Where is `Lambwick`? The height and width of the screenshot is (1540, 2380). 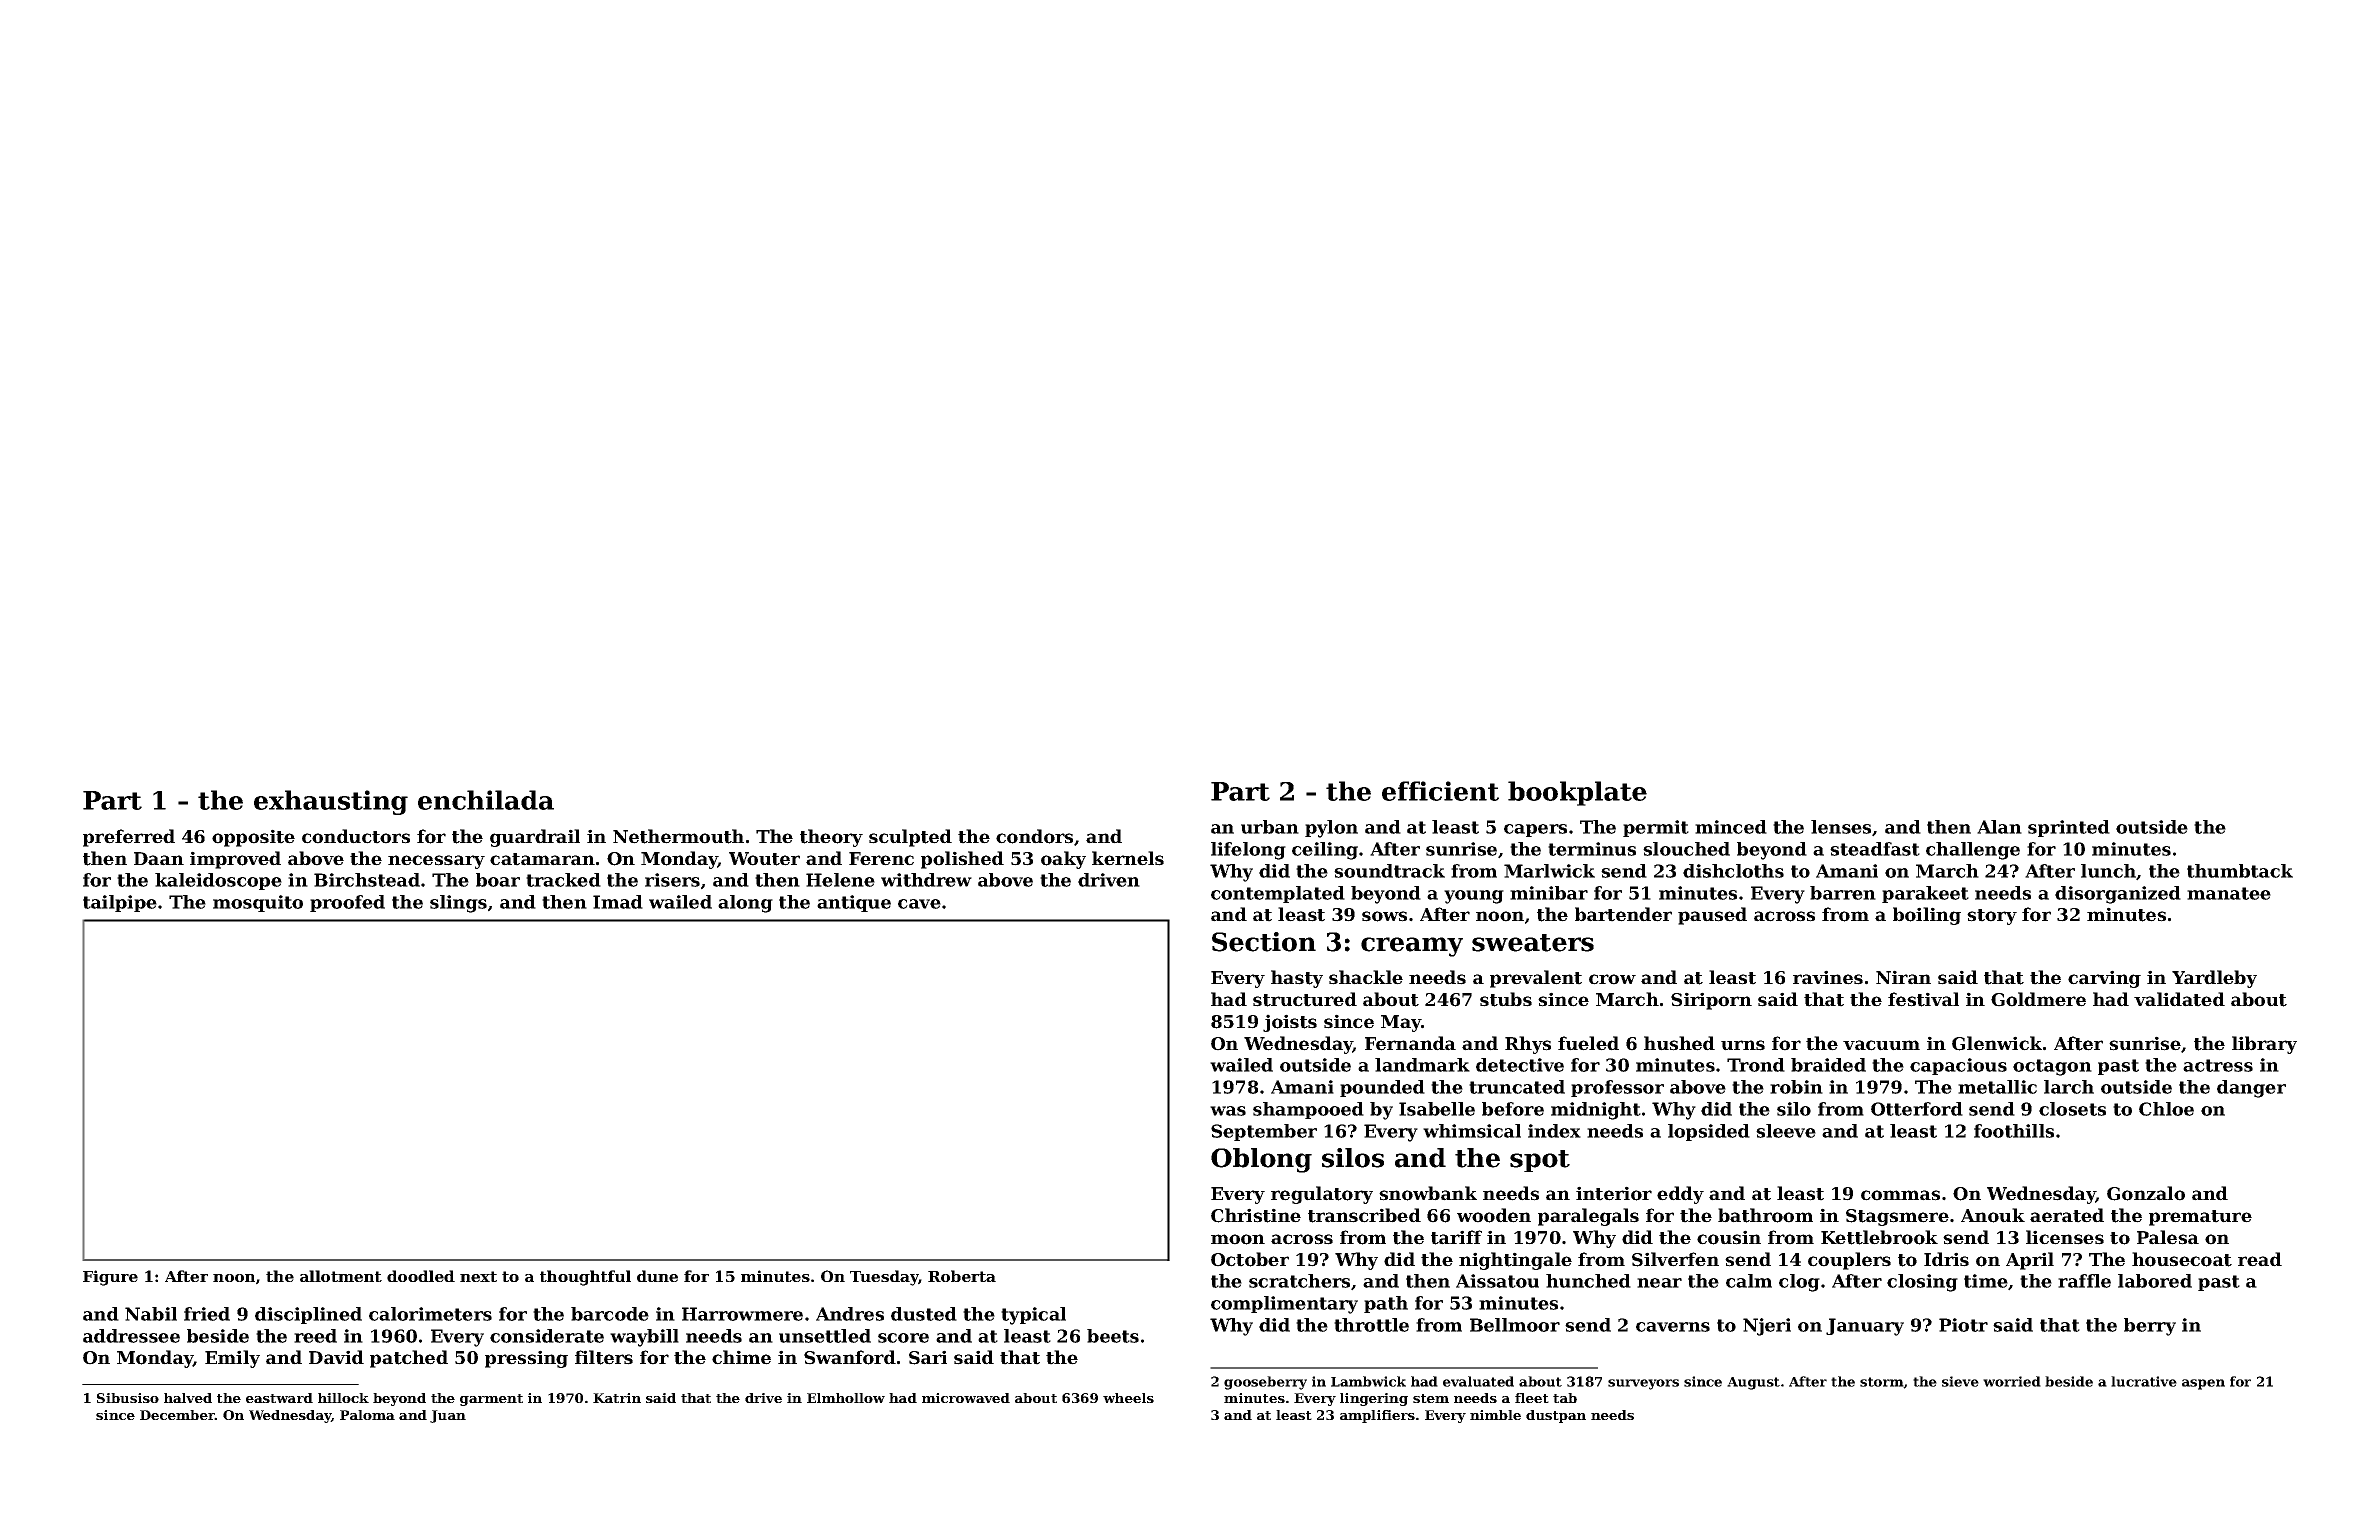
Lambwick is located at coordinates (1368, 1381).
